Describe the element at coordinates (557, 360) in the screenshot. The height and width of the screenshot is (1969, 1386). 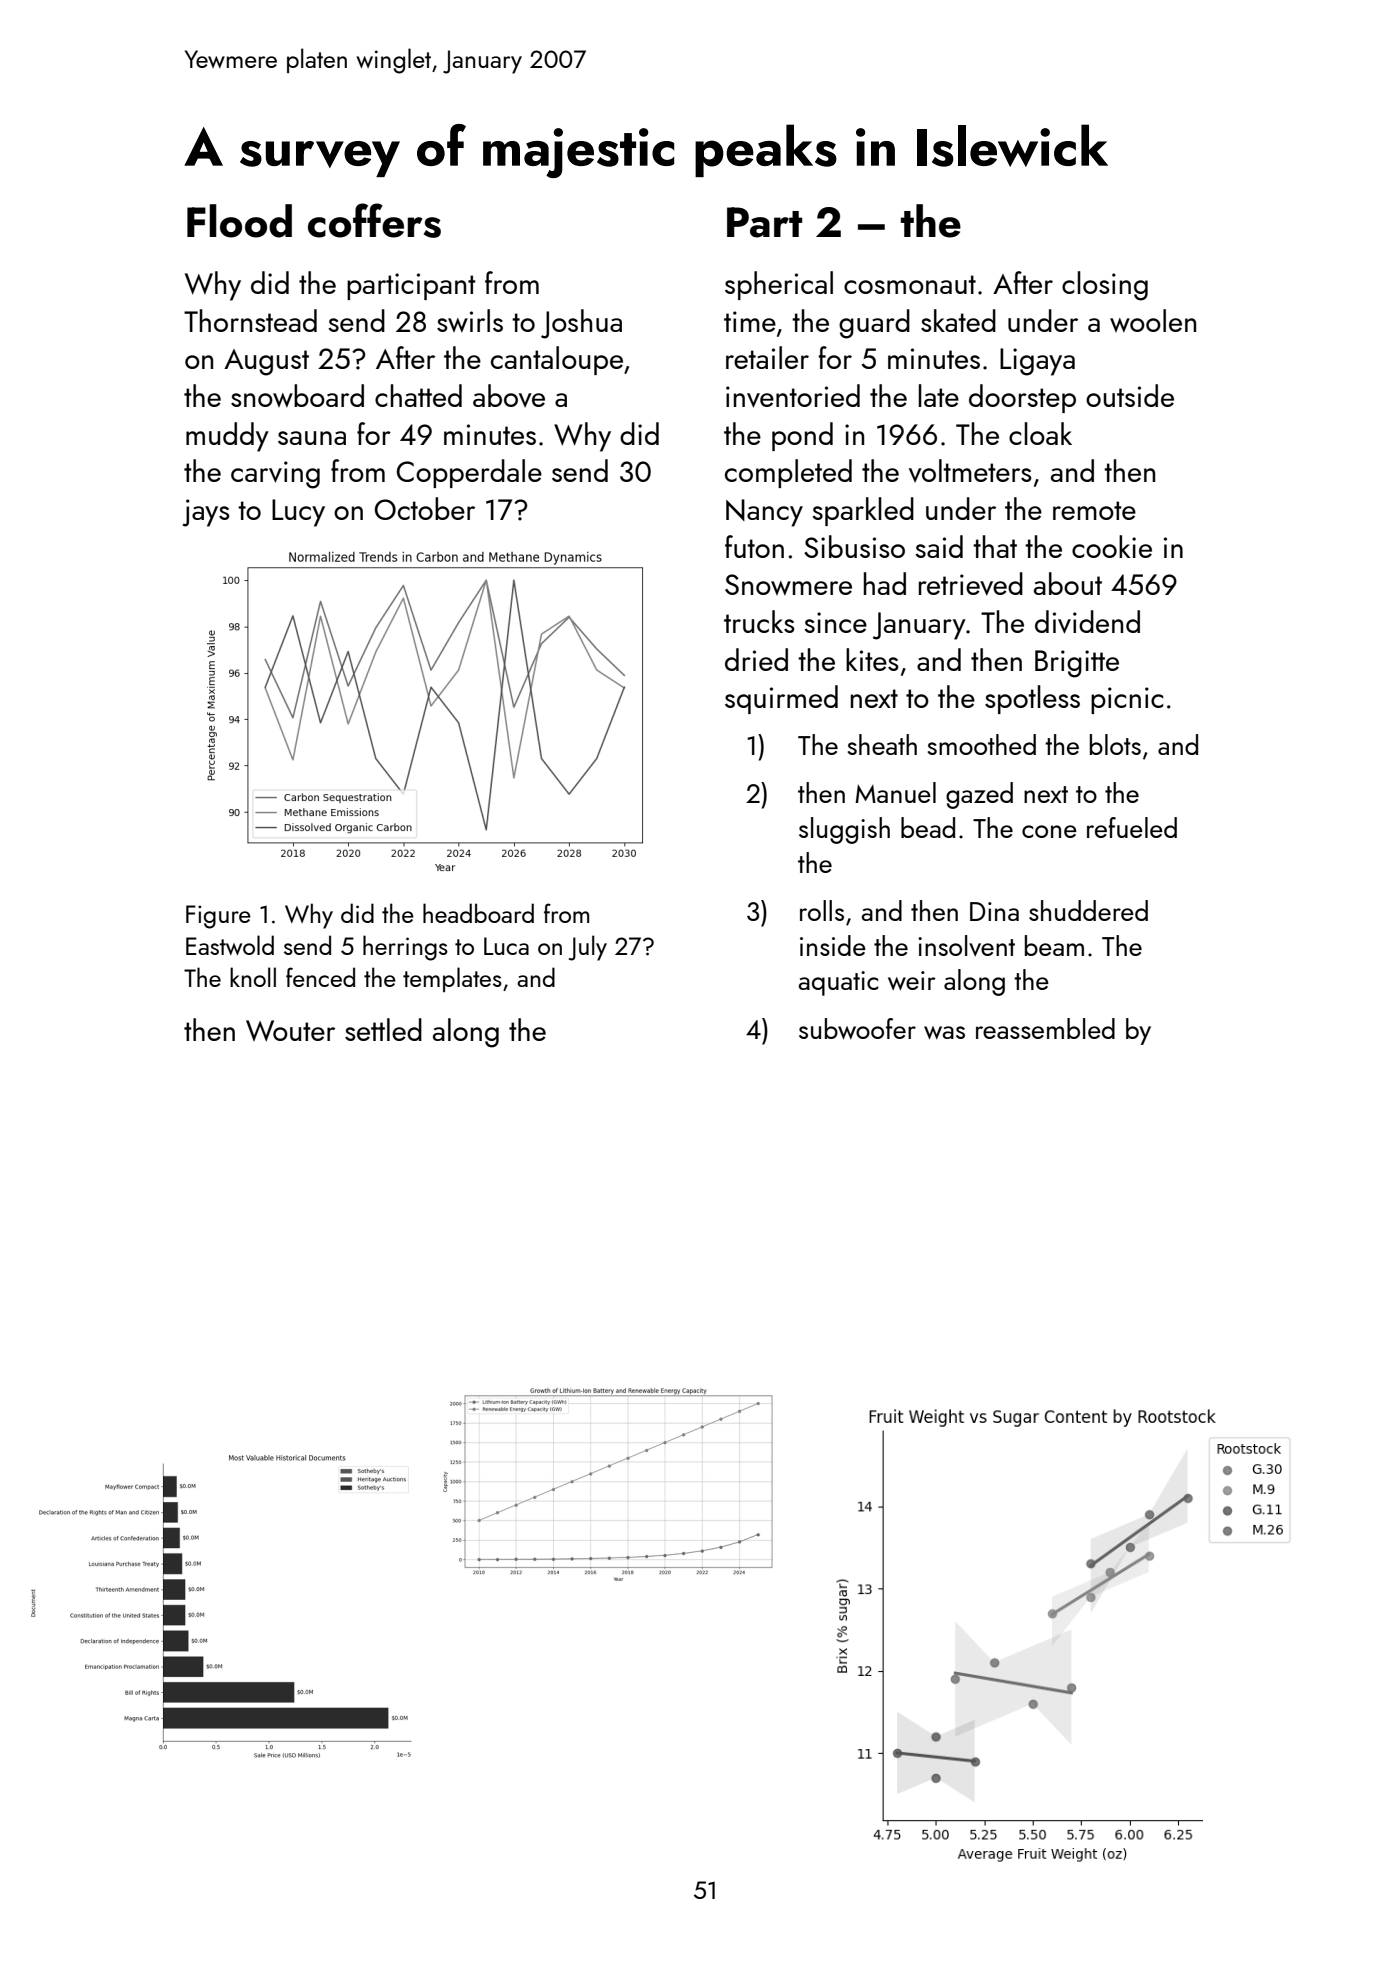
I see `cantaloupe` at that location.
